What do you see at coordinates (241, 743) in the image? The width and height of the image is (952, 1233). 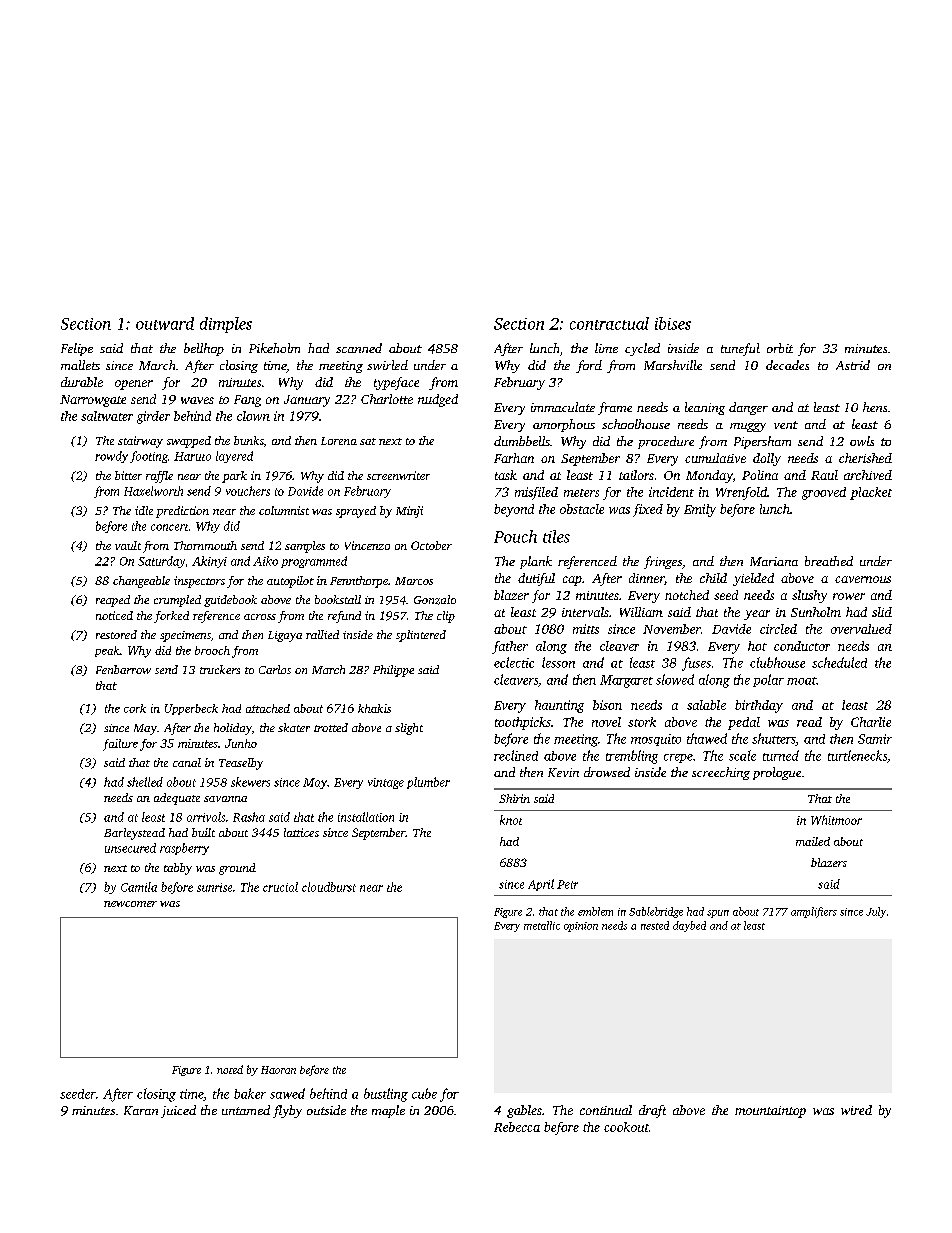 I see `Junho` at bounding box center [241, 743].
